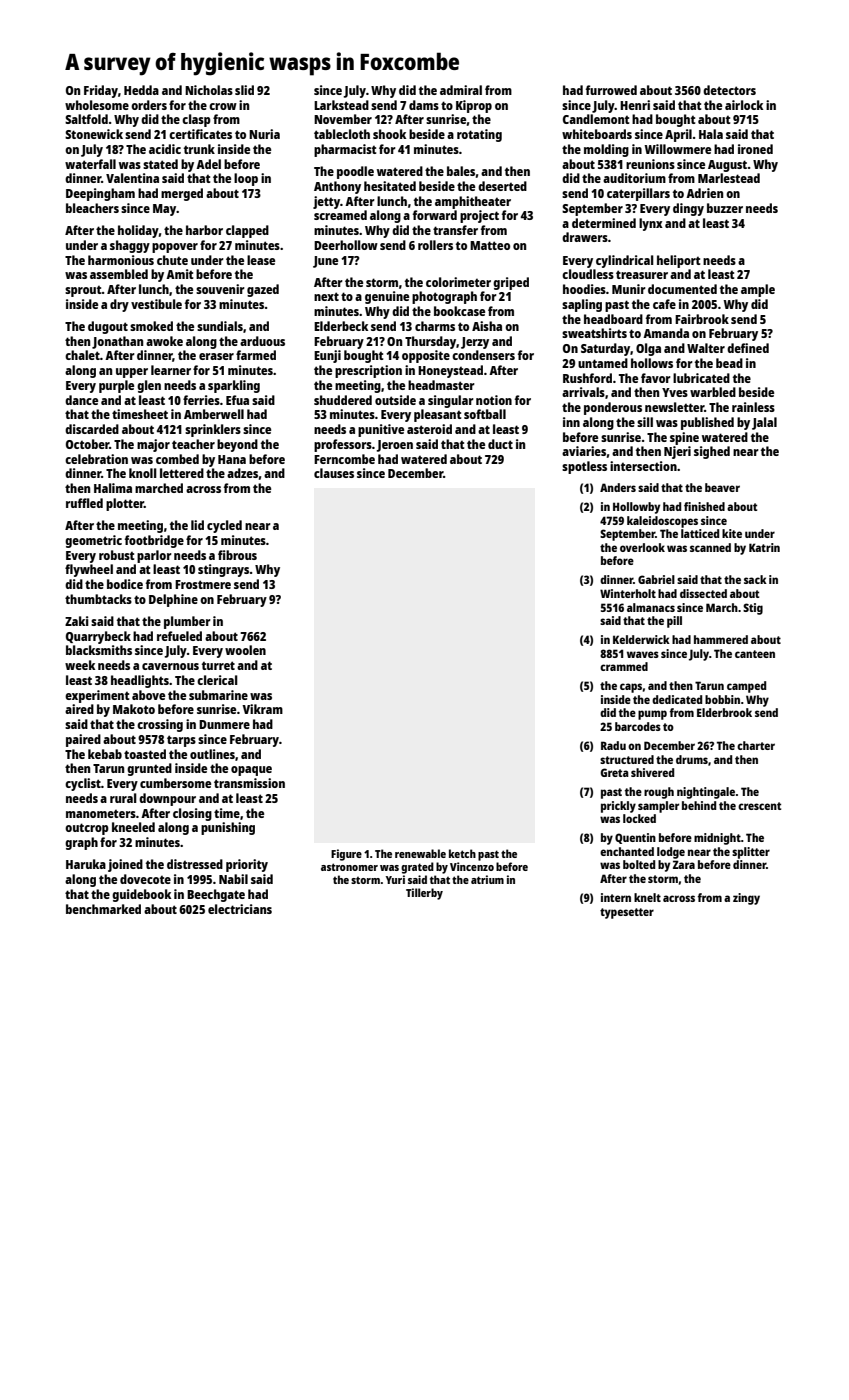 Image resolution: width=849 pixels, height=1400 pixels. What do you see at coordinates (424, 894) in the screenshot?
I see `Tillerby` at bounding box center [424, 894].
